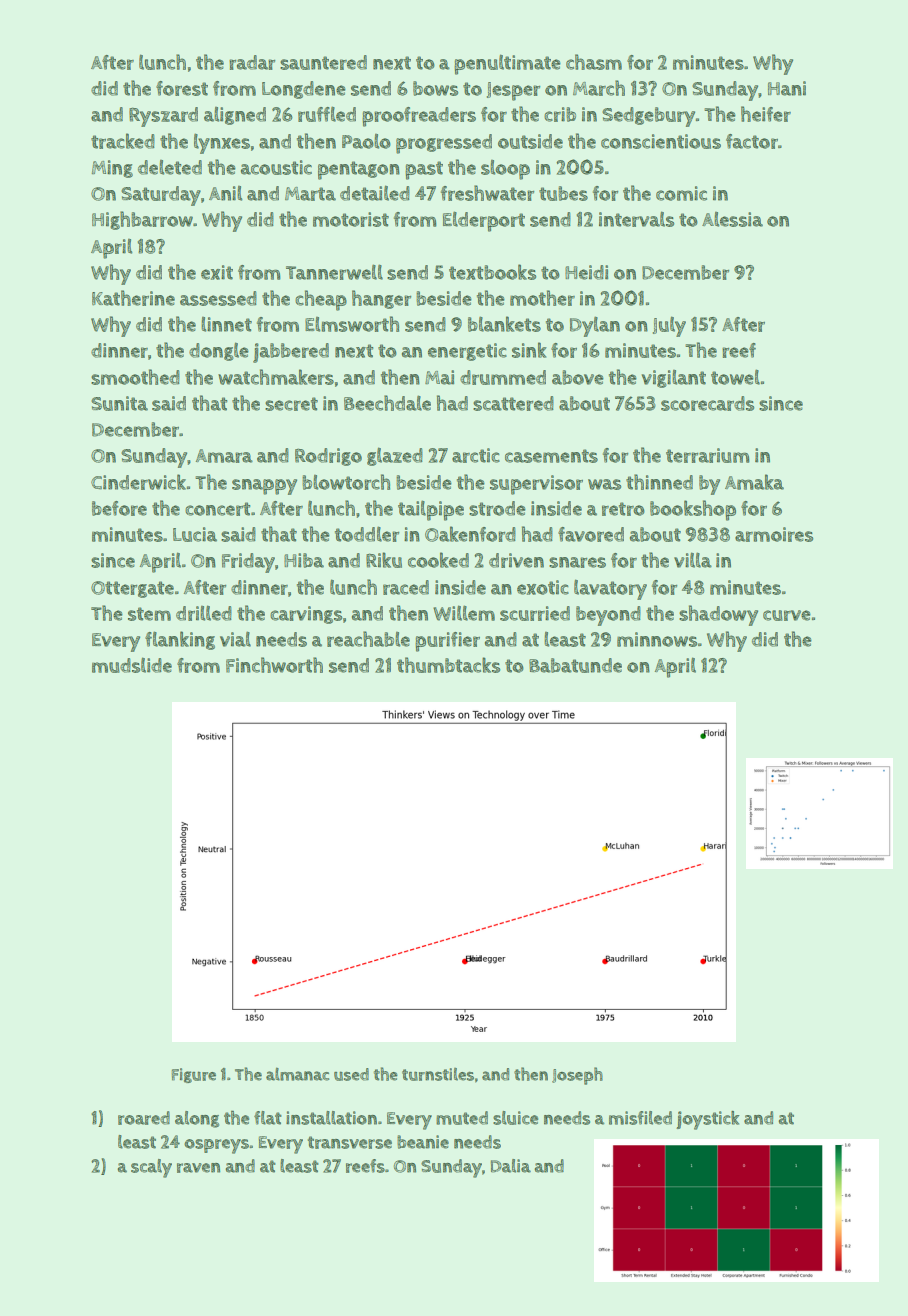  What do you see at coordinates (135, 377) in the screenshot?
I see `smoothed` at bounding box center [135, 377].
